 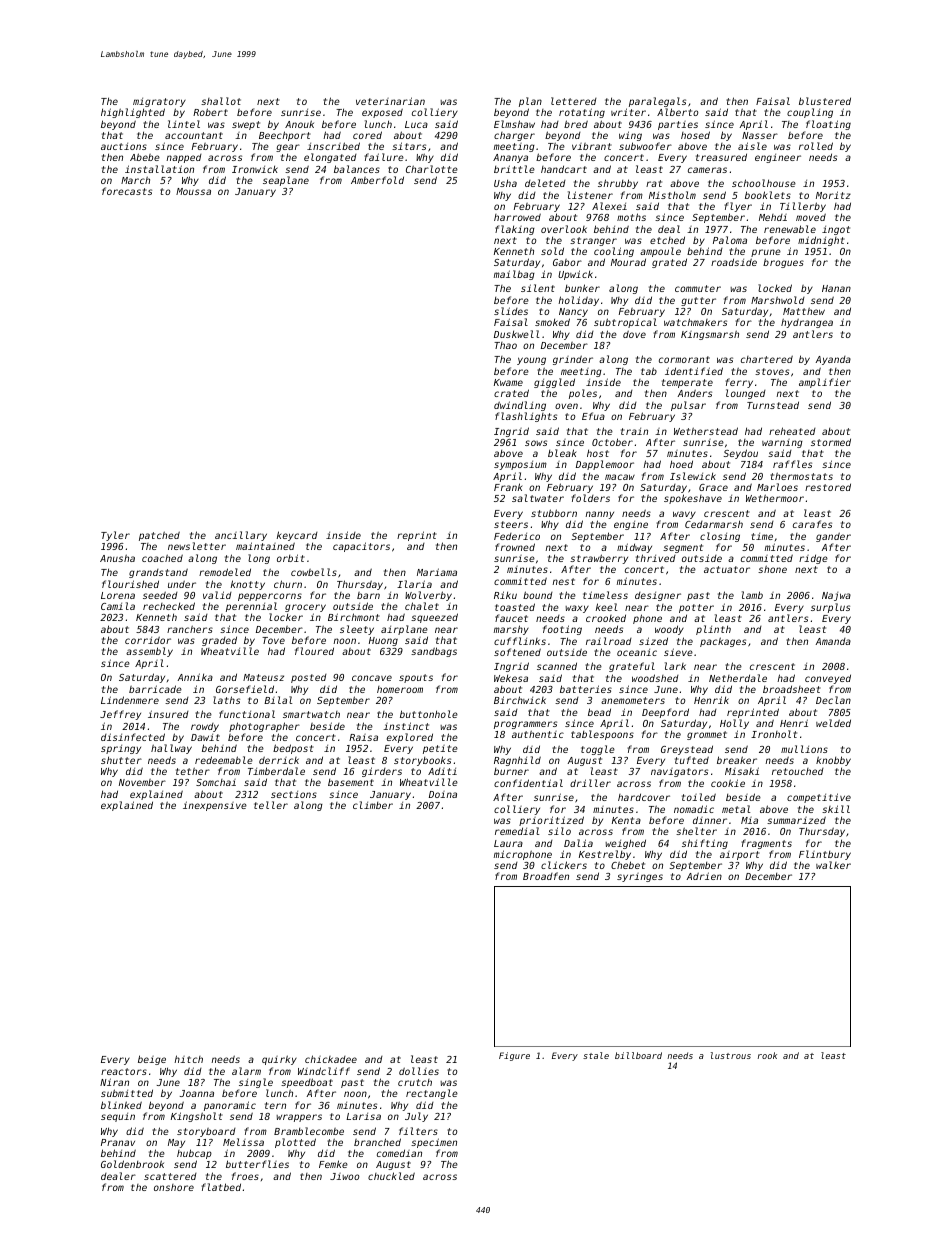 What do you see at coordinates (224, 760) in the image?
I see `redeemable` at bounding box center [224, 760].
